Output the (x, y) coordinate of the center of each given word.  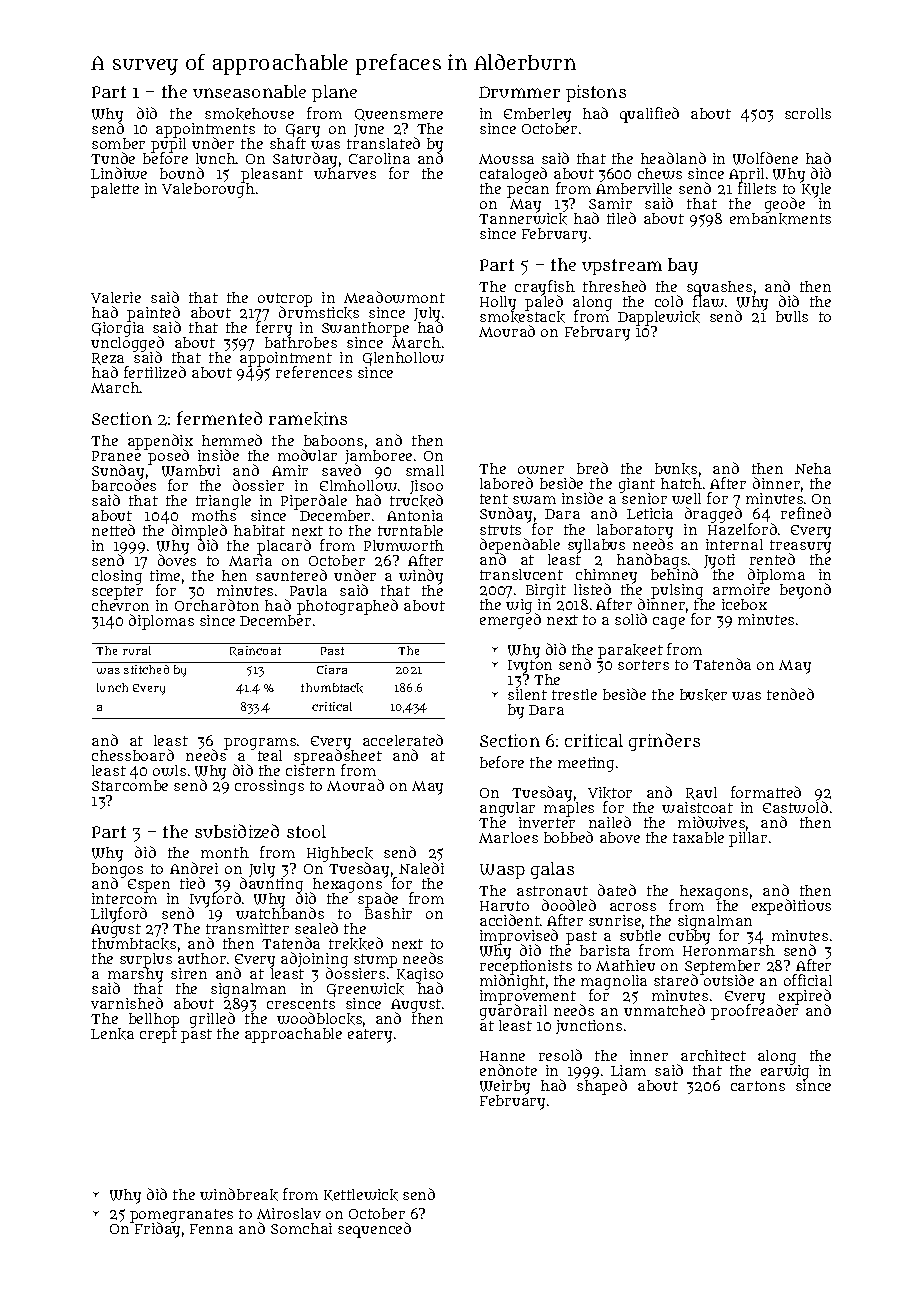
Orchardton (217, 605)
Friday (157, 1230)
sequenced (374, 1230)
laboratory (635, 531)
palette (115, 190)
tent (494, 499)
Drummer (519, 92)
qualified (649, 115)
